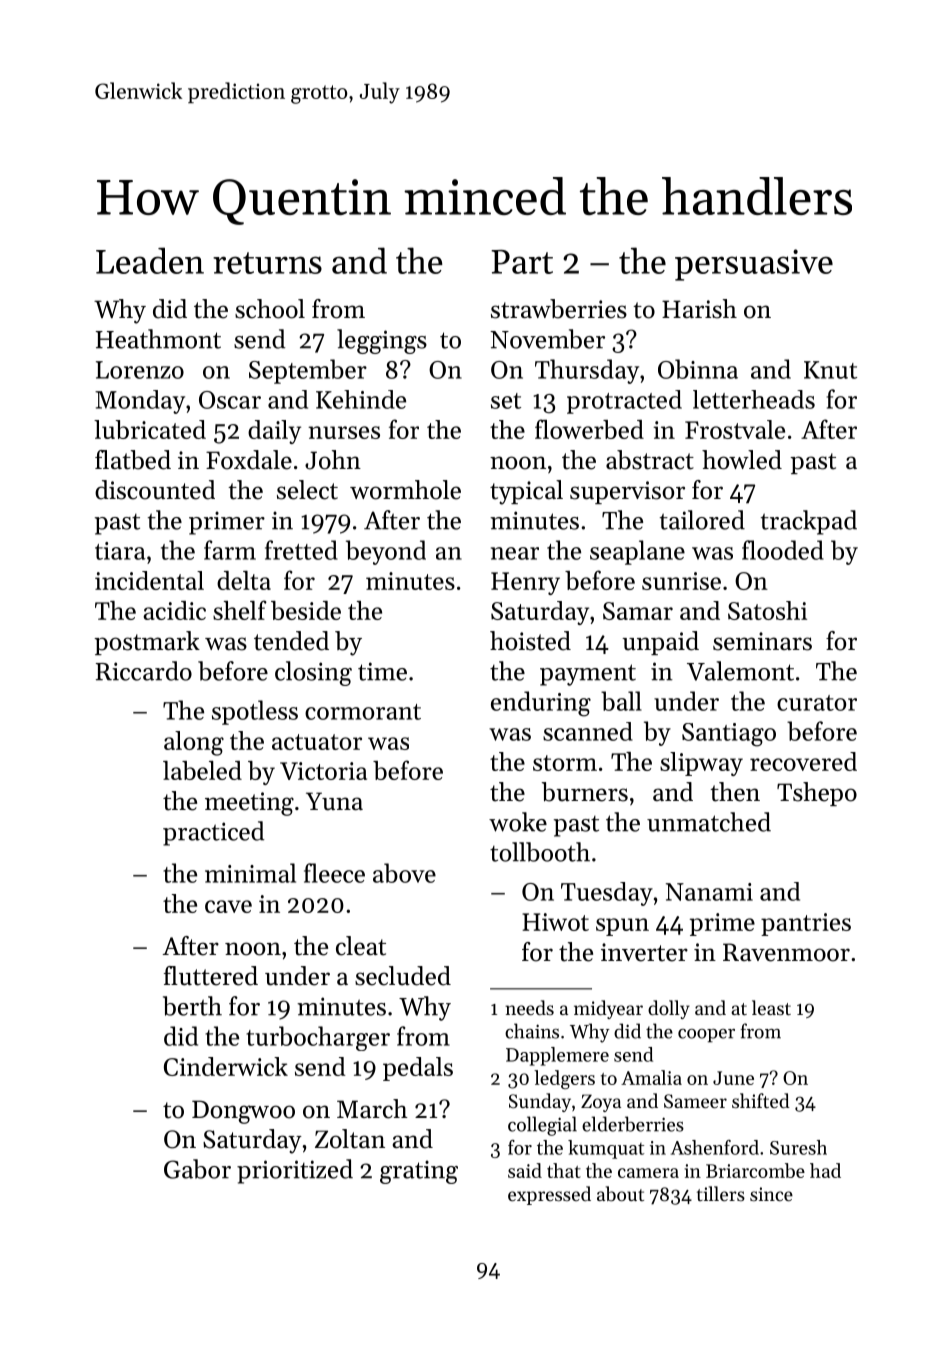  What do you see at coordinates (767, 610) in the screenshot?
I see `Satoshi` at bounding box center [767, 610].
